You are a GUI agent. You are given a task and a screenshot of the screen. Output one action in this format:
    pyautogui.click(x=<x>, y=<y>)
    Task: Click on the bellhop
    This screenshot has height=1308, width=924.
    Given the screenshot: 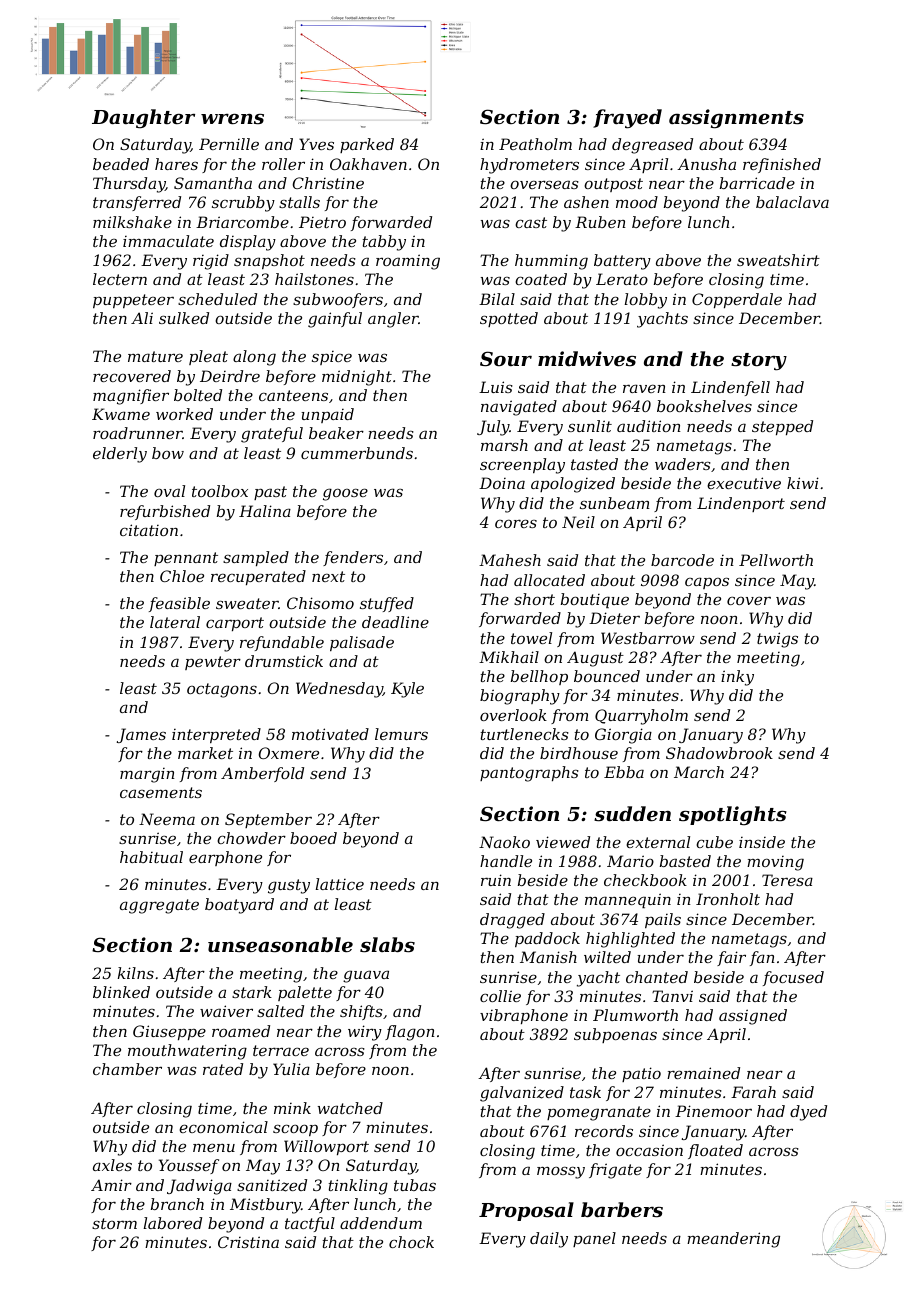 What is the action you would take?
    pyautogui.click(x=539, y=677)
